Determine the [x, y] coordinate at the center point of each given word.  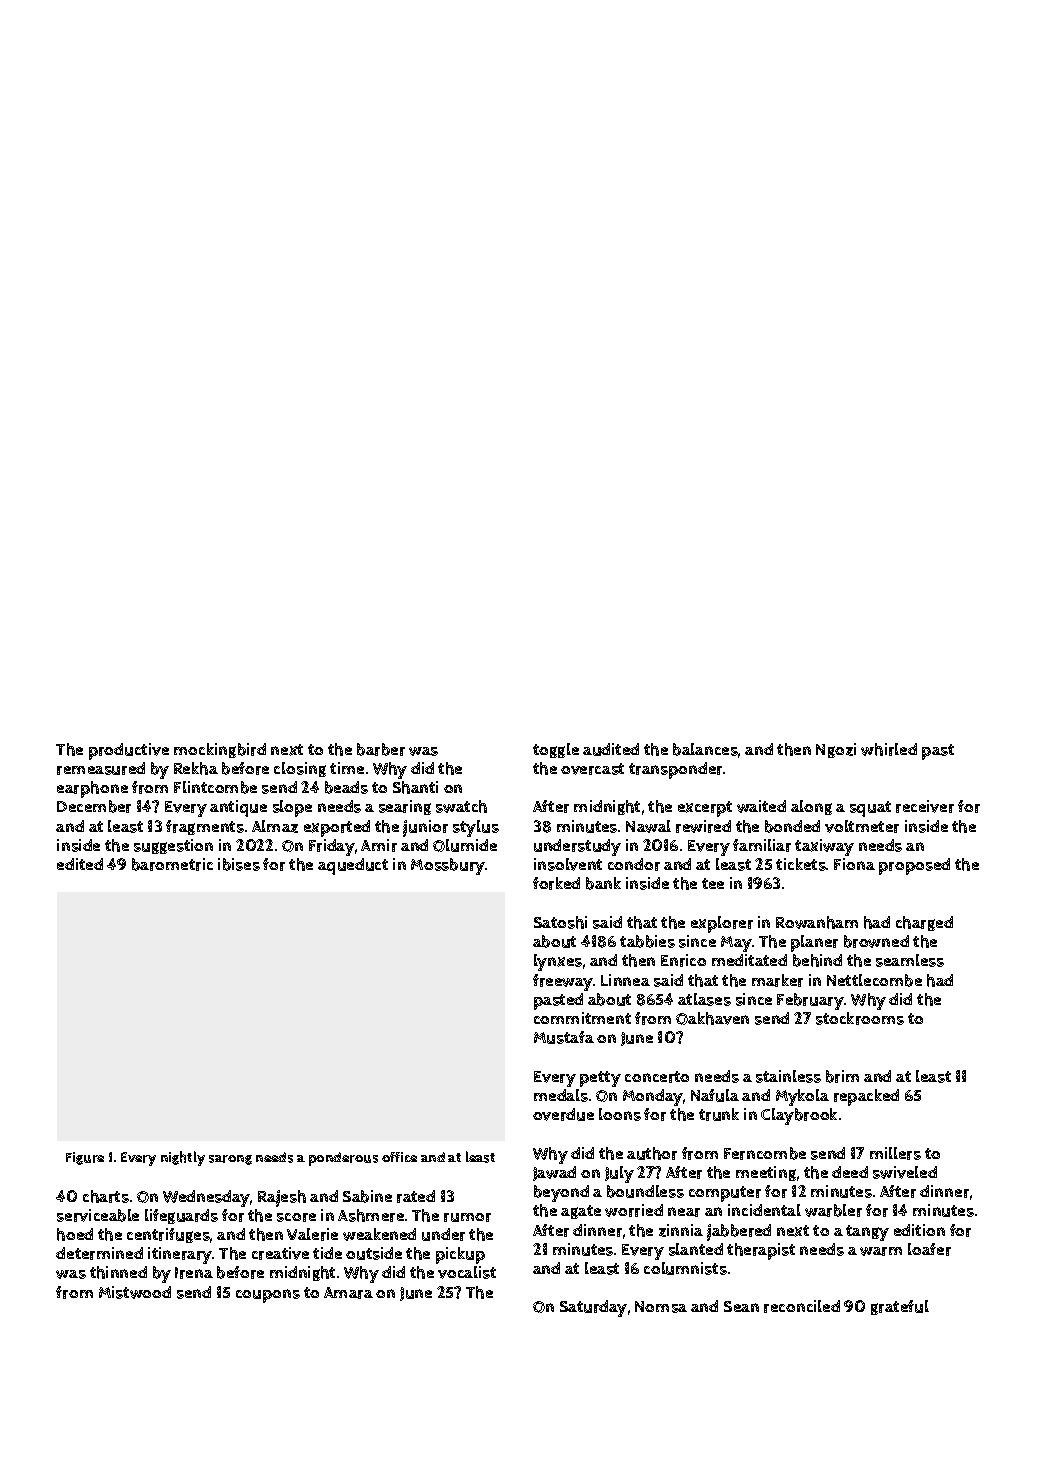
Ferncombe [765, 1153]
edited [80, 864]
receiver [925, 806]
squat [870, 809]
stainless [788, 1076]
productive [129, 751]
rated [416, 1196]
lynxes [558, 962]
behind [817, 960]
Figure [85, 1158]
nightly [183, 1158]
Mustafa [564, 1037]
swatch [461, 806]
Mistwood [135, 1292]
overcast [592, 769]
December [94, 806]
